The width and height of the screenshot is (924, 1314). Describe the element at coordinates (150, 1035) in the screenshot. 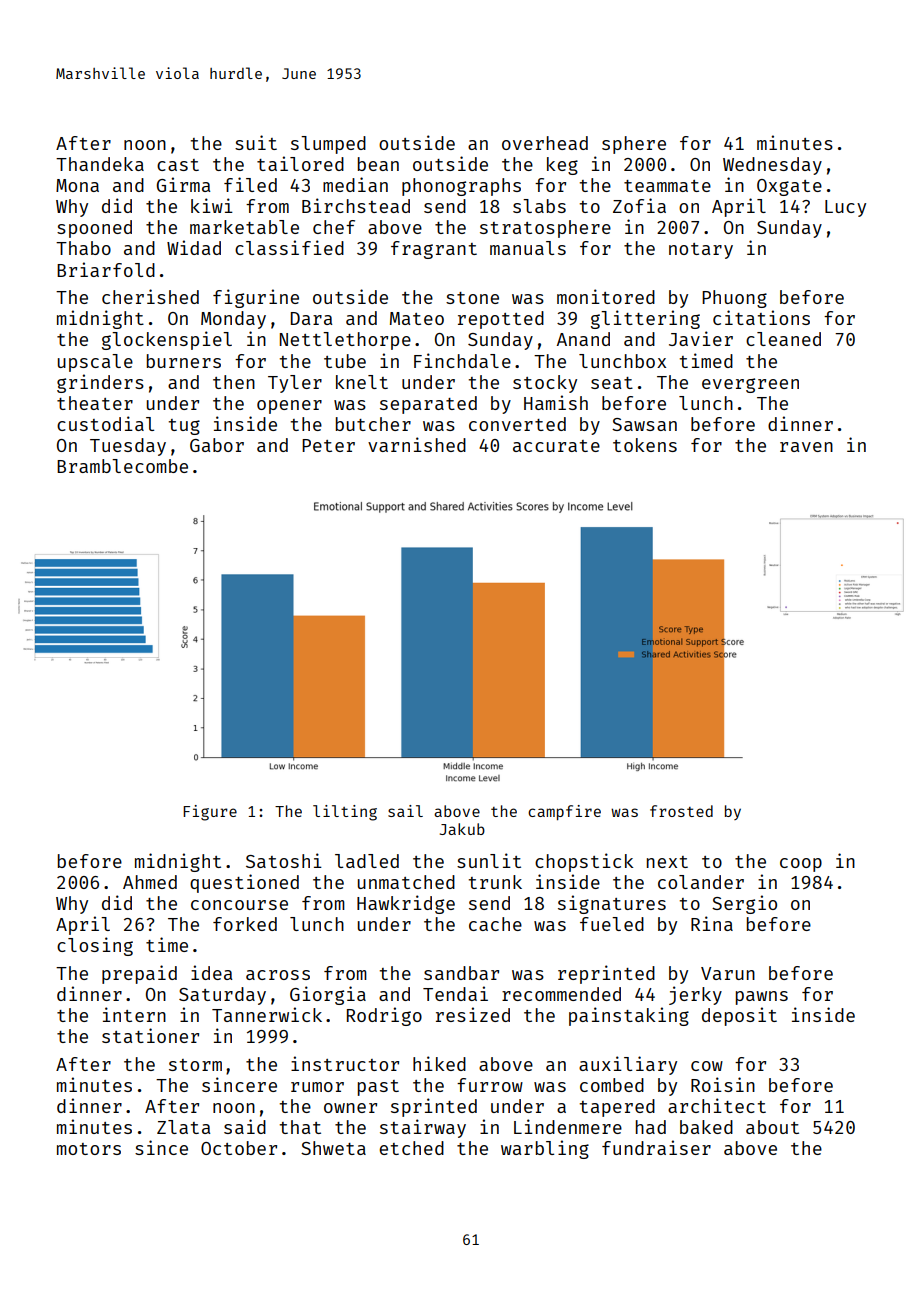

I see `stationer` at that location.
